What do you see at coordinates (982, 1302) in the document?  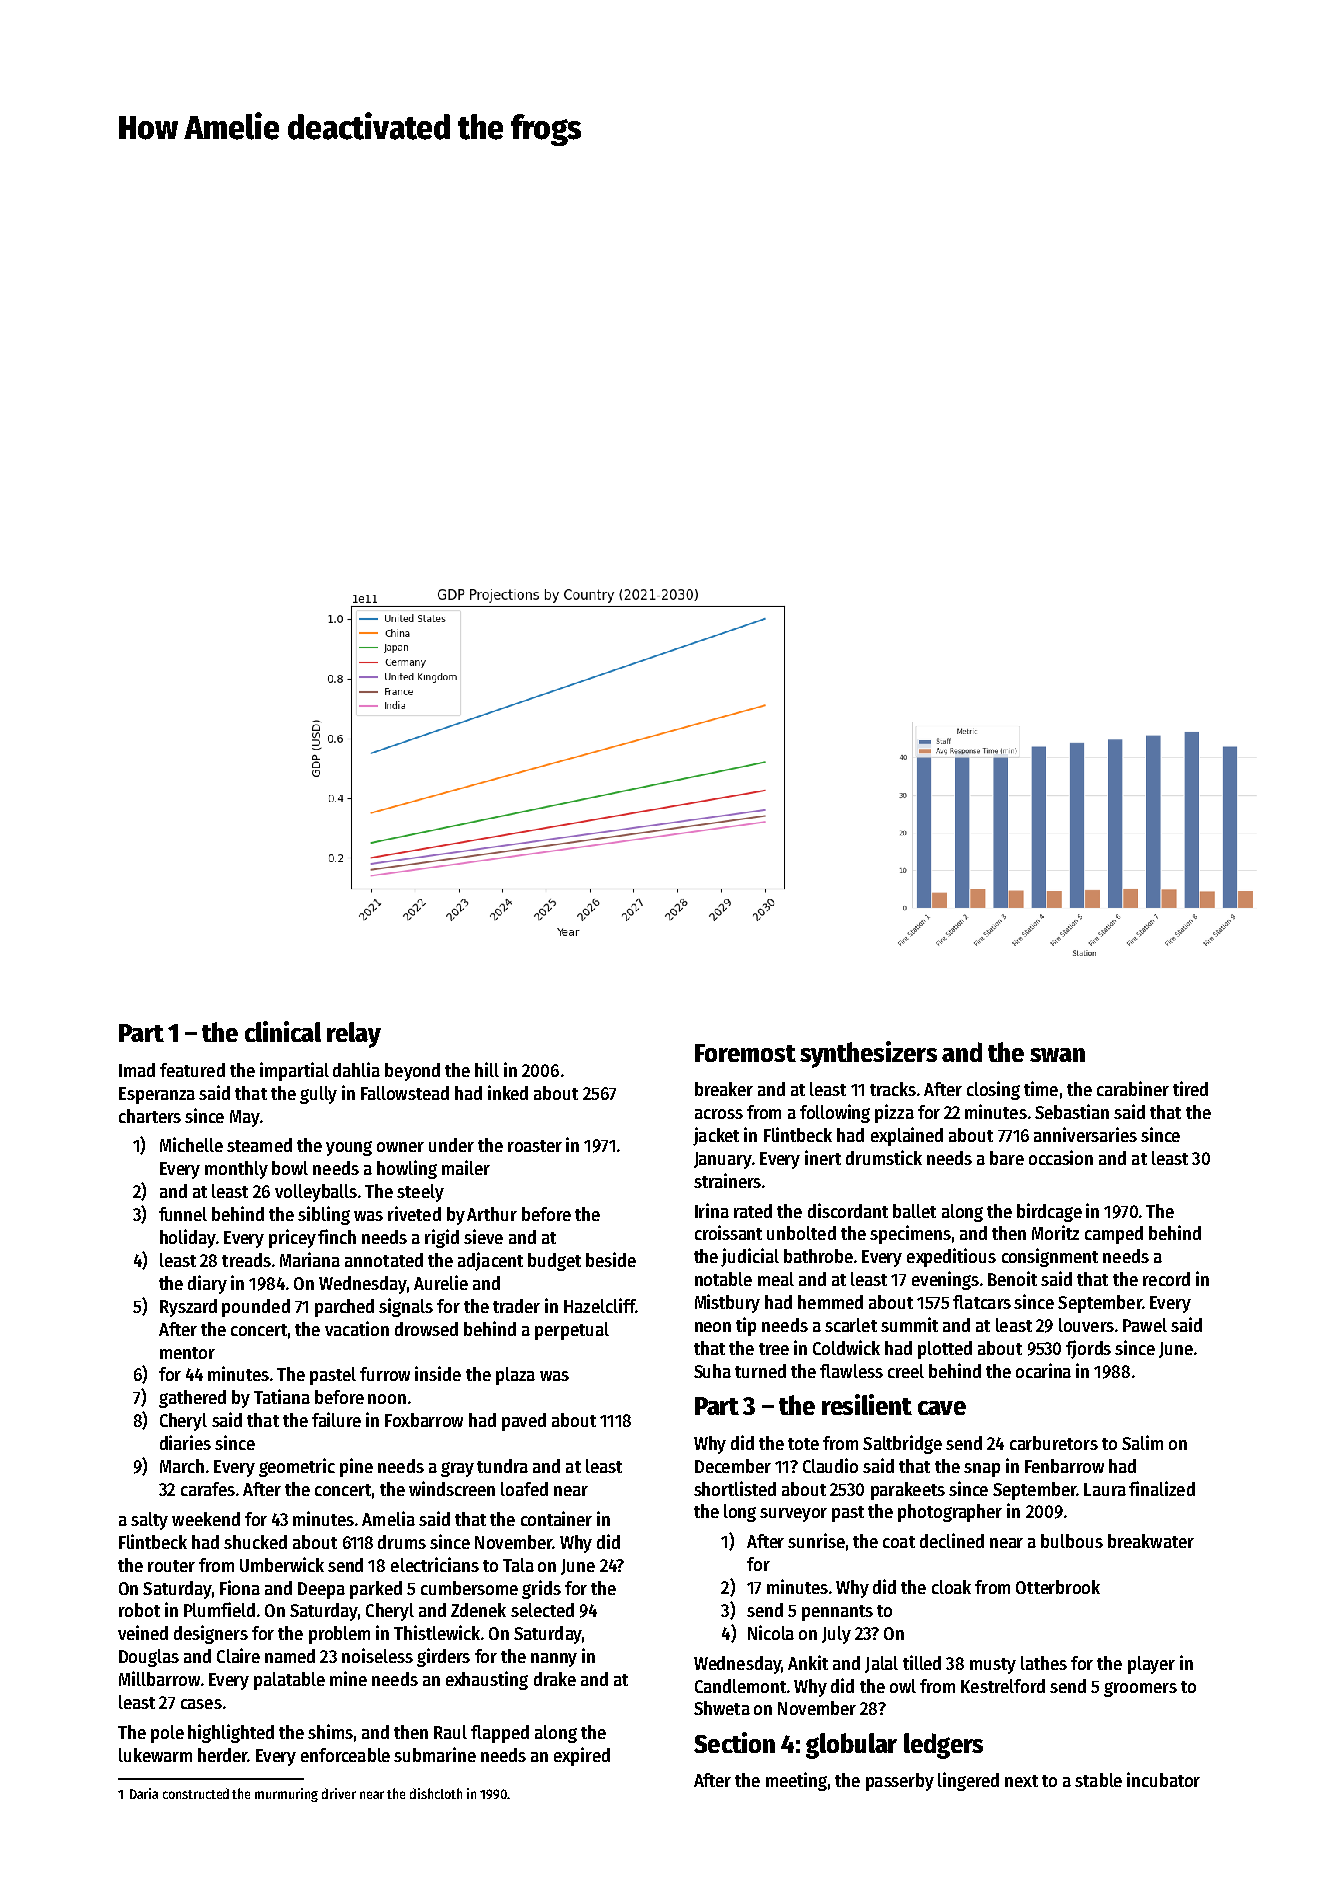 I see `flatcars` at bounding box center [982, 1302].
